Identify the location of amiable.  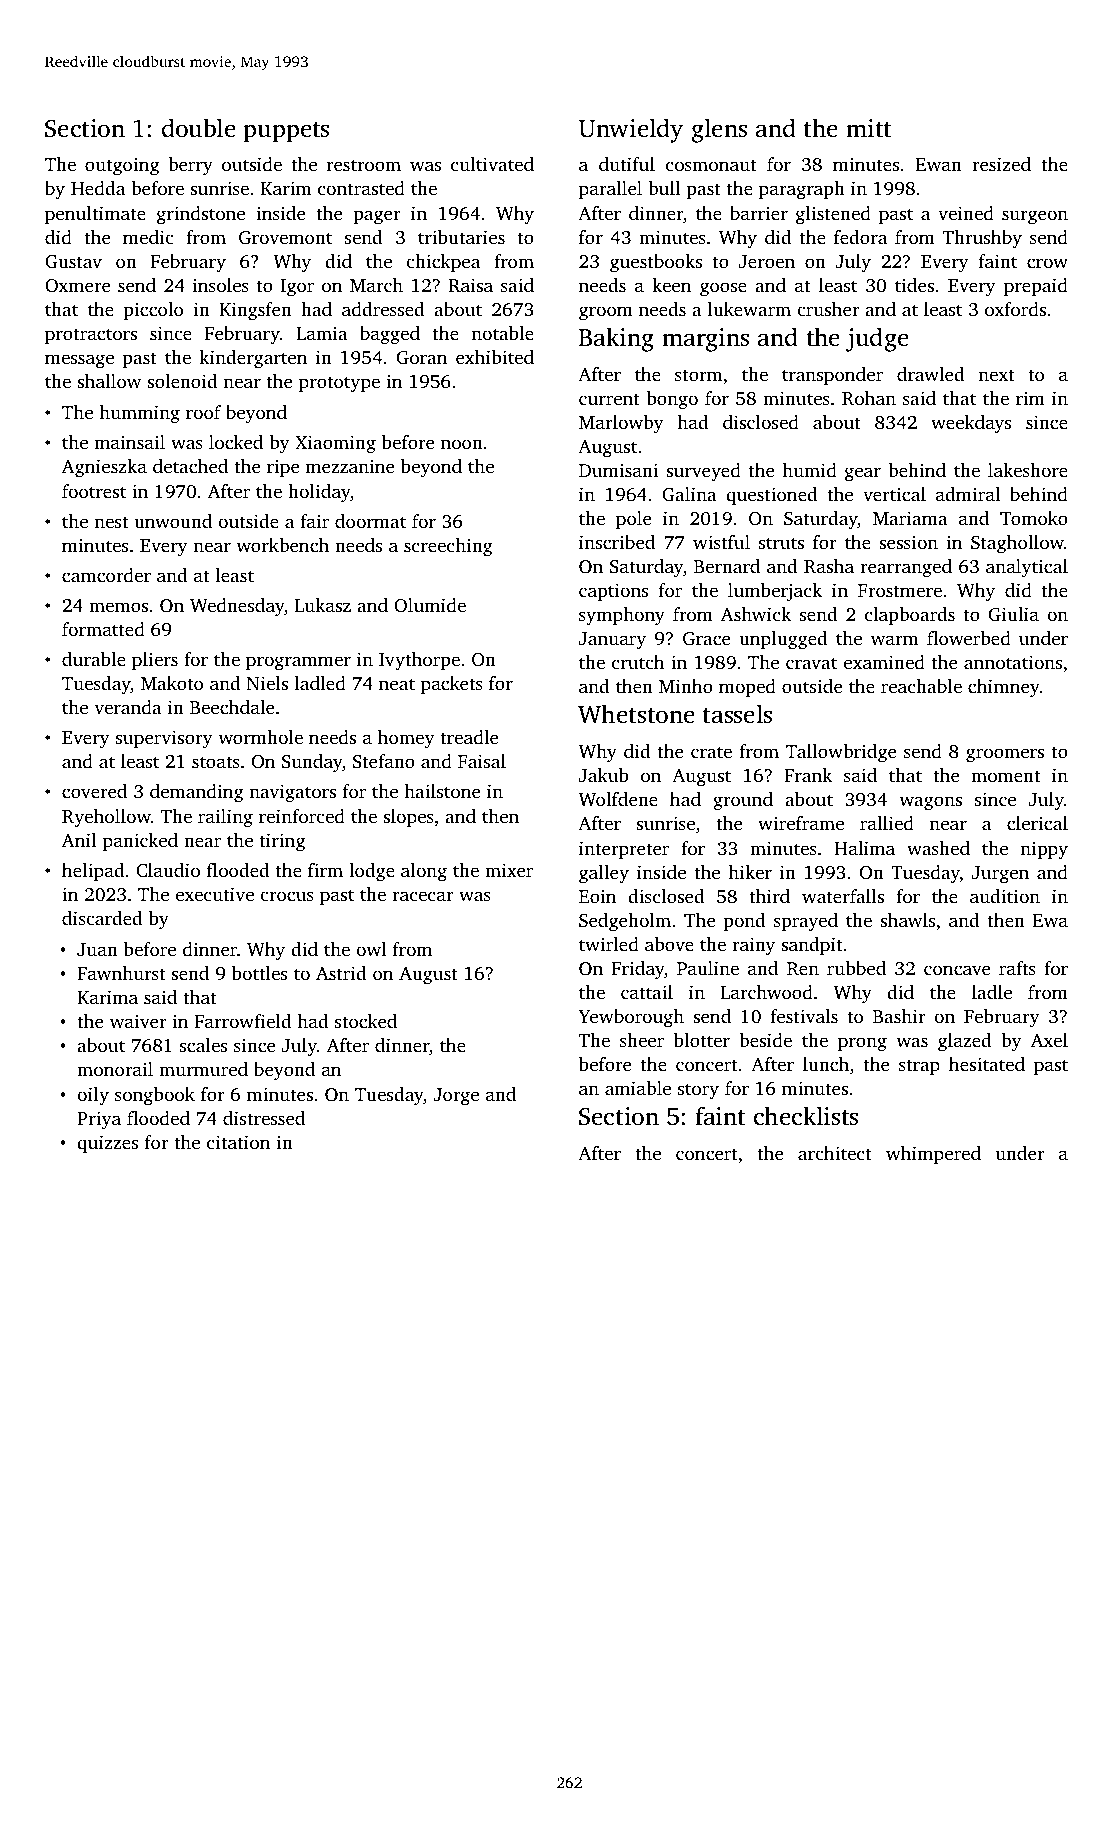
(638, 1088).
